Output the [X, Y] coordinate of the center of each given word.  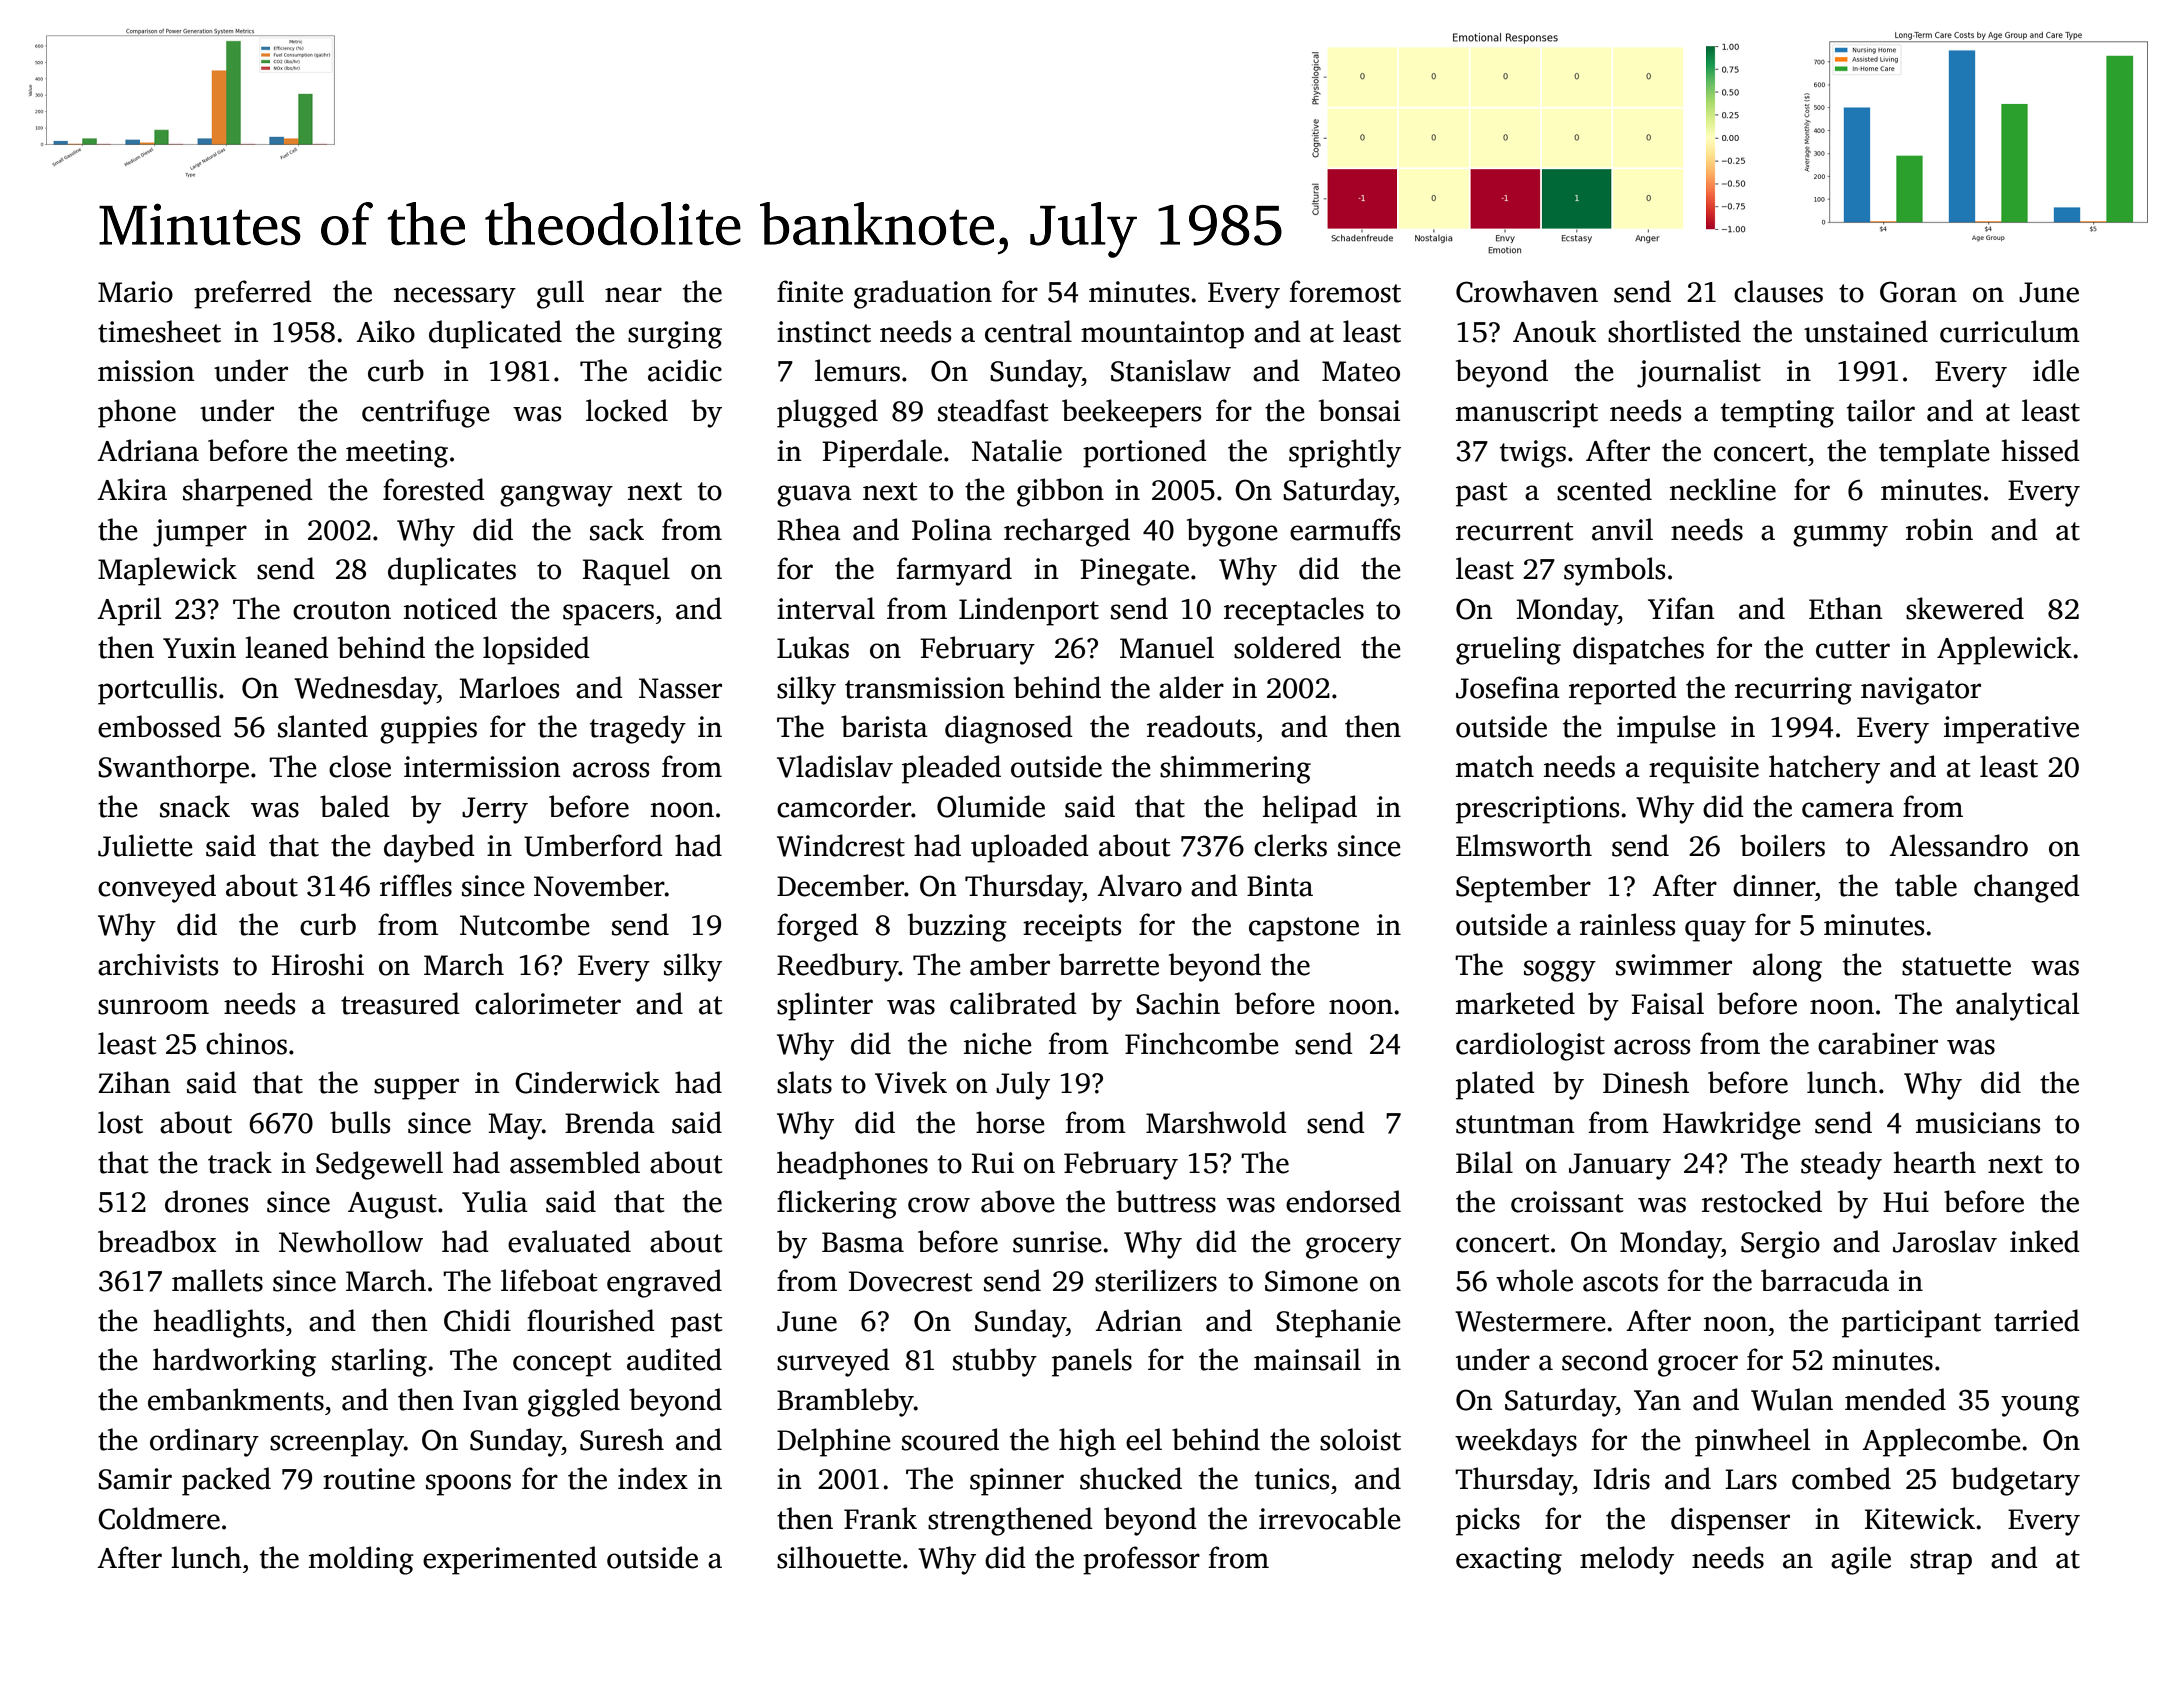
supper [416, 1089]
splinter [825, 1006]
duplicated [495, 334]
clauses [1778, 291]
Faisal [1667, 1003]
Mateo [1361, 371]
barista [884, 726]
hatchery [1824, 769]
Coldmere [159, 1518]
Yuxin [199, 648]
